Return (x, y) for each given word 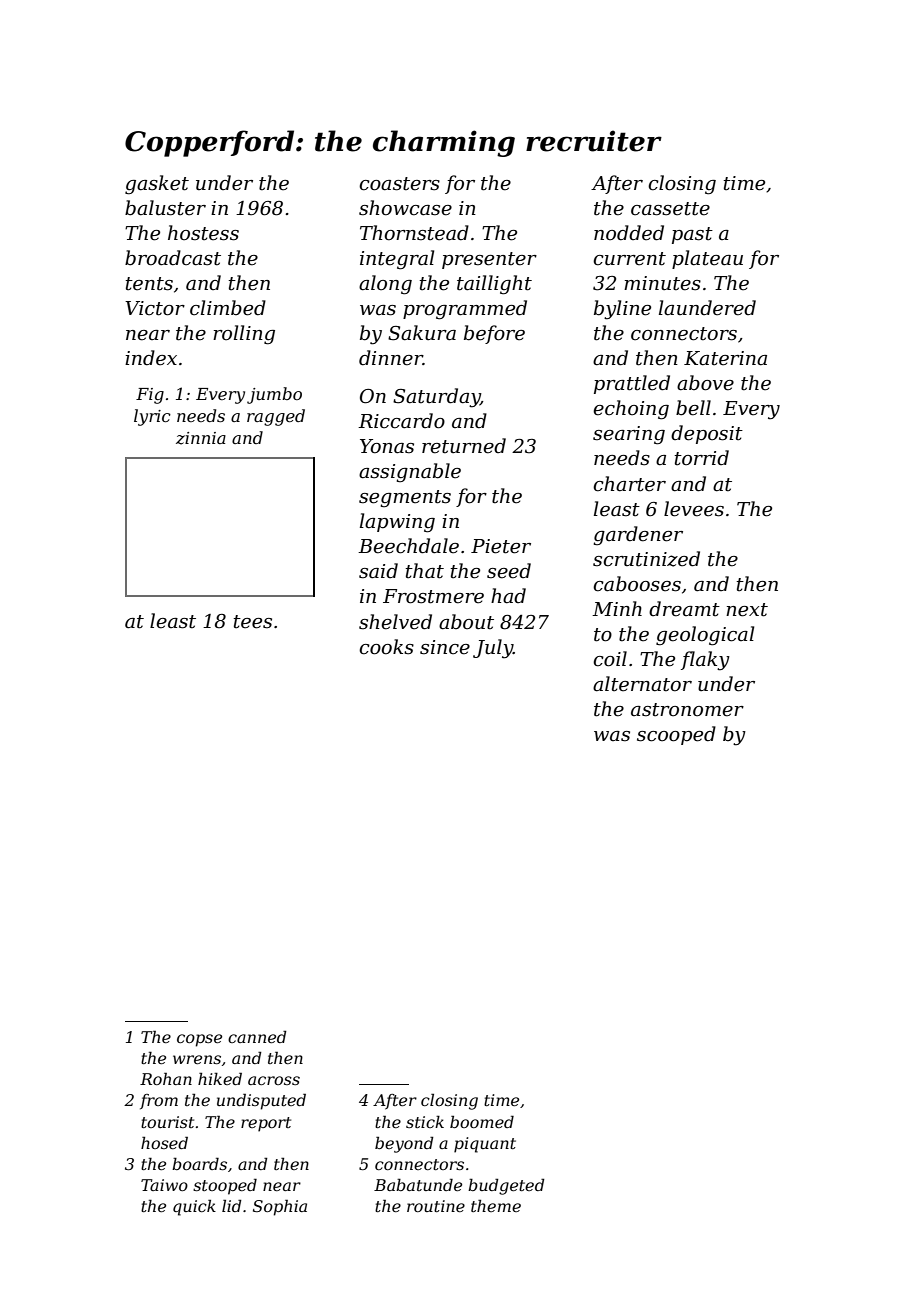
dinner (391, 358)
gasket (157, 185)
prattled (632, 384)
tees (252, 622)
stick (425, 1122)
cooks (386, 647)
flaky (705, 661)
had (508, 596)
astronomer (687, 710)
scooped (676, 735)
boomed (482, 1122)
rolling (244, 335)
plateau (707, 259)
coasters (399, 184)
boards (199, 1164)
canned (257, 1037)
